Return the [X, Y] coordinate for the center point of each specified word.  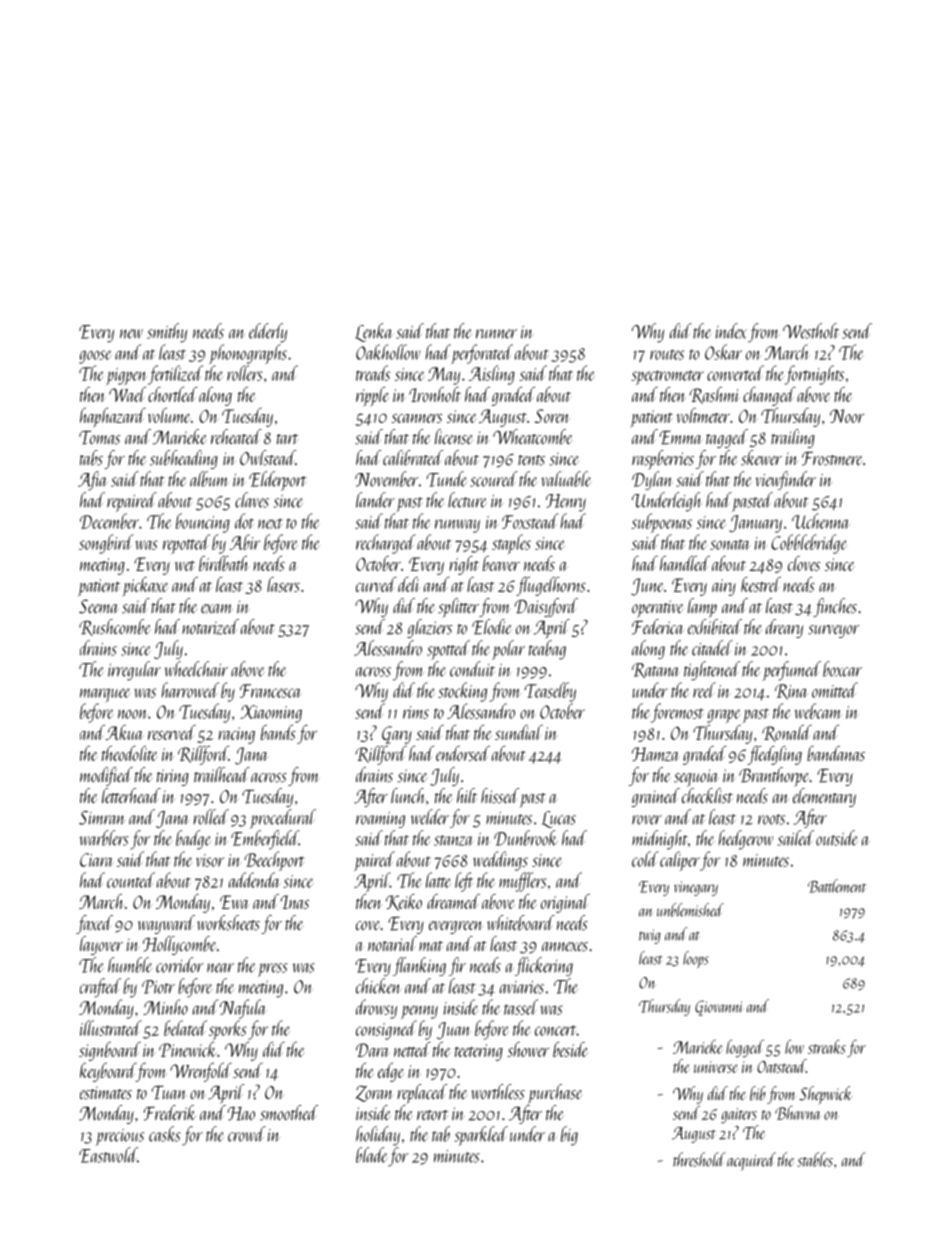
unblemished [690, 910]
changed [769, 396]
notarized [210, 627]
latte [438, 880]
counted [131, 880]
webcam [818, 711]
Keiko [404, 902]
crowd [247, 1134]
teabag [547, 650]
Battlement [837, 886]
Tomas [99, 438]
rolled [211, 817]
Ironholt [435, 394]
